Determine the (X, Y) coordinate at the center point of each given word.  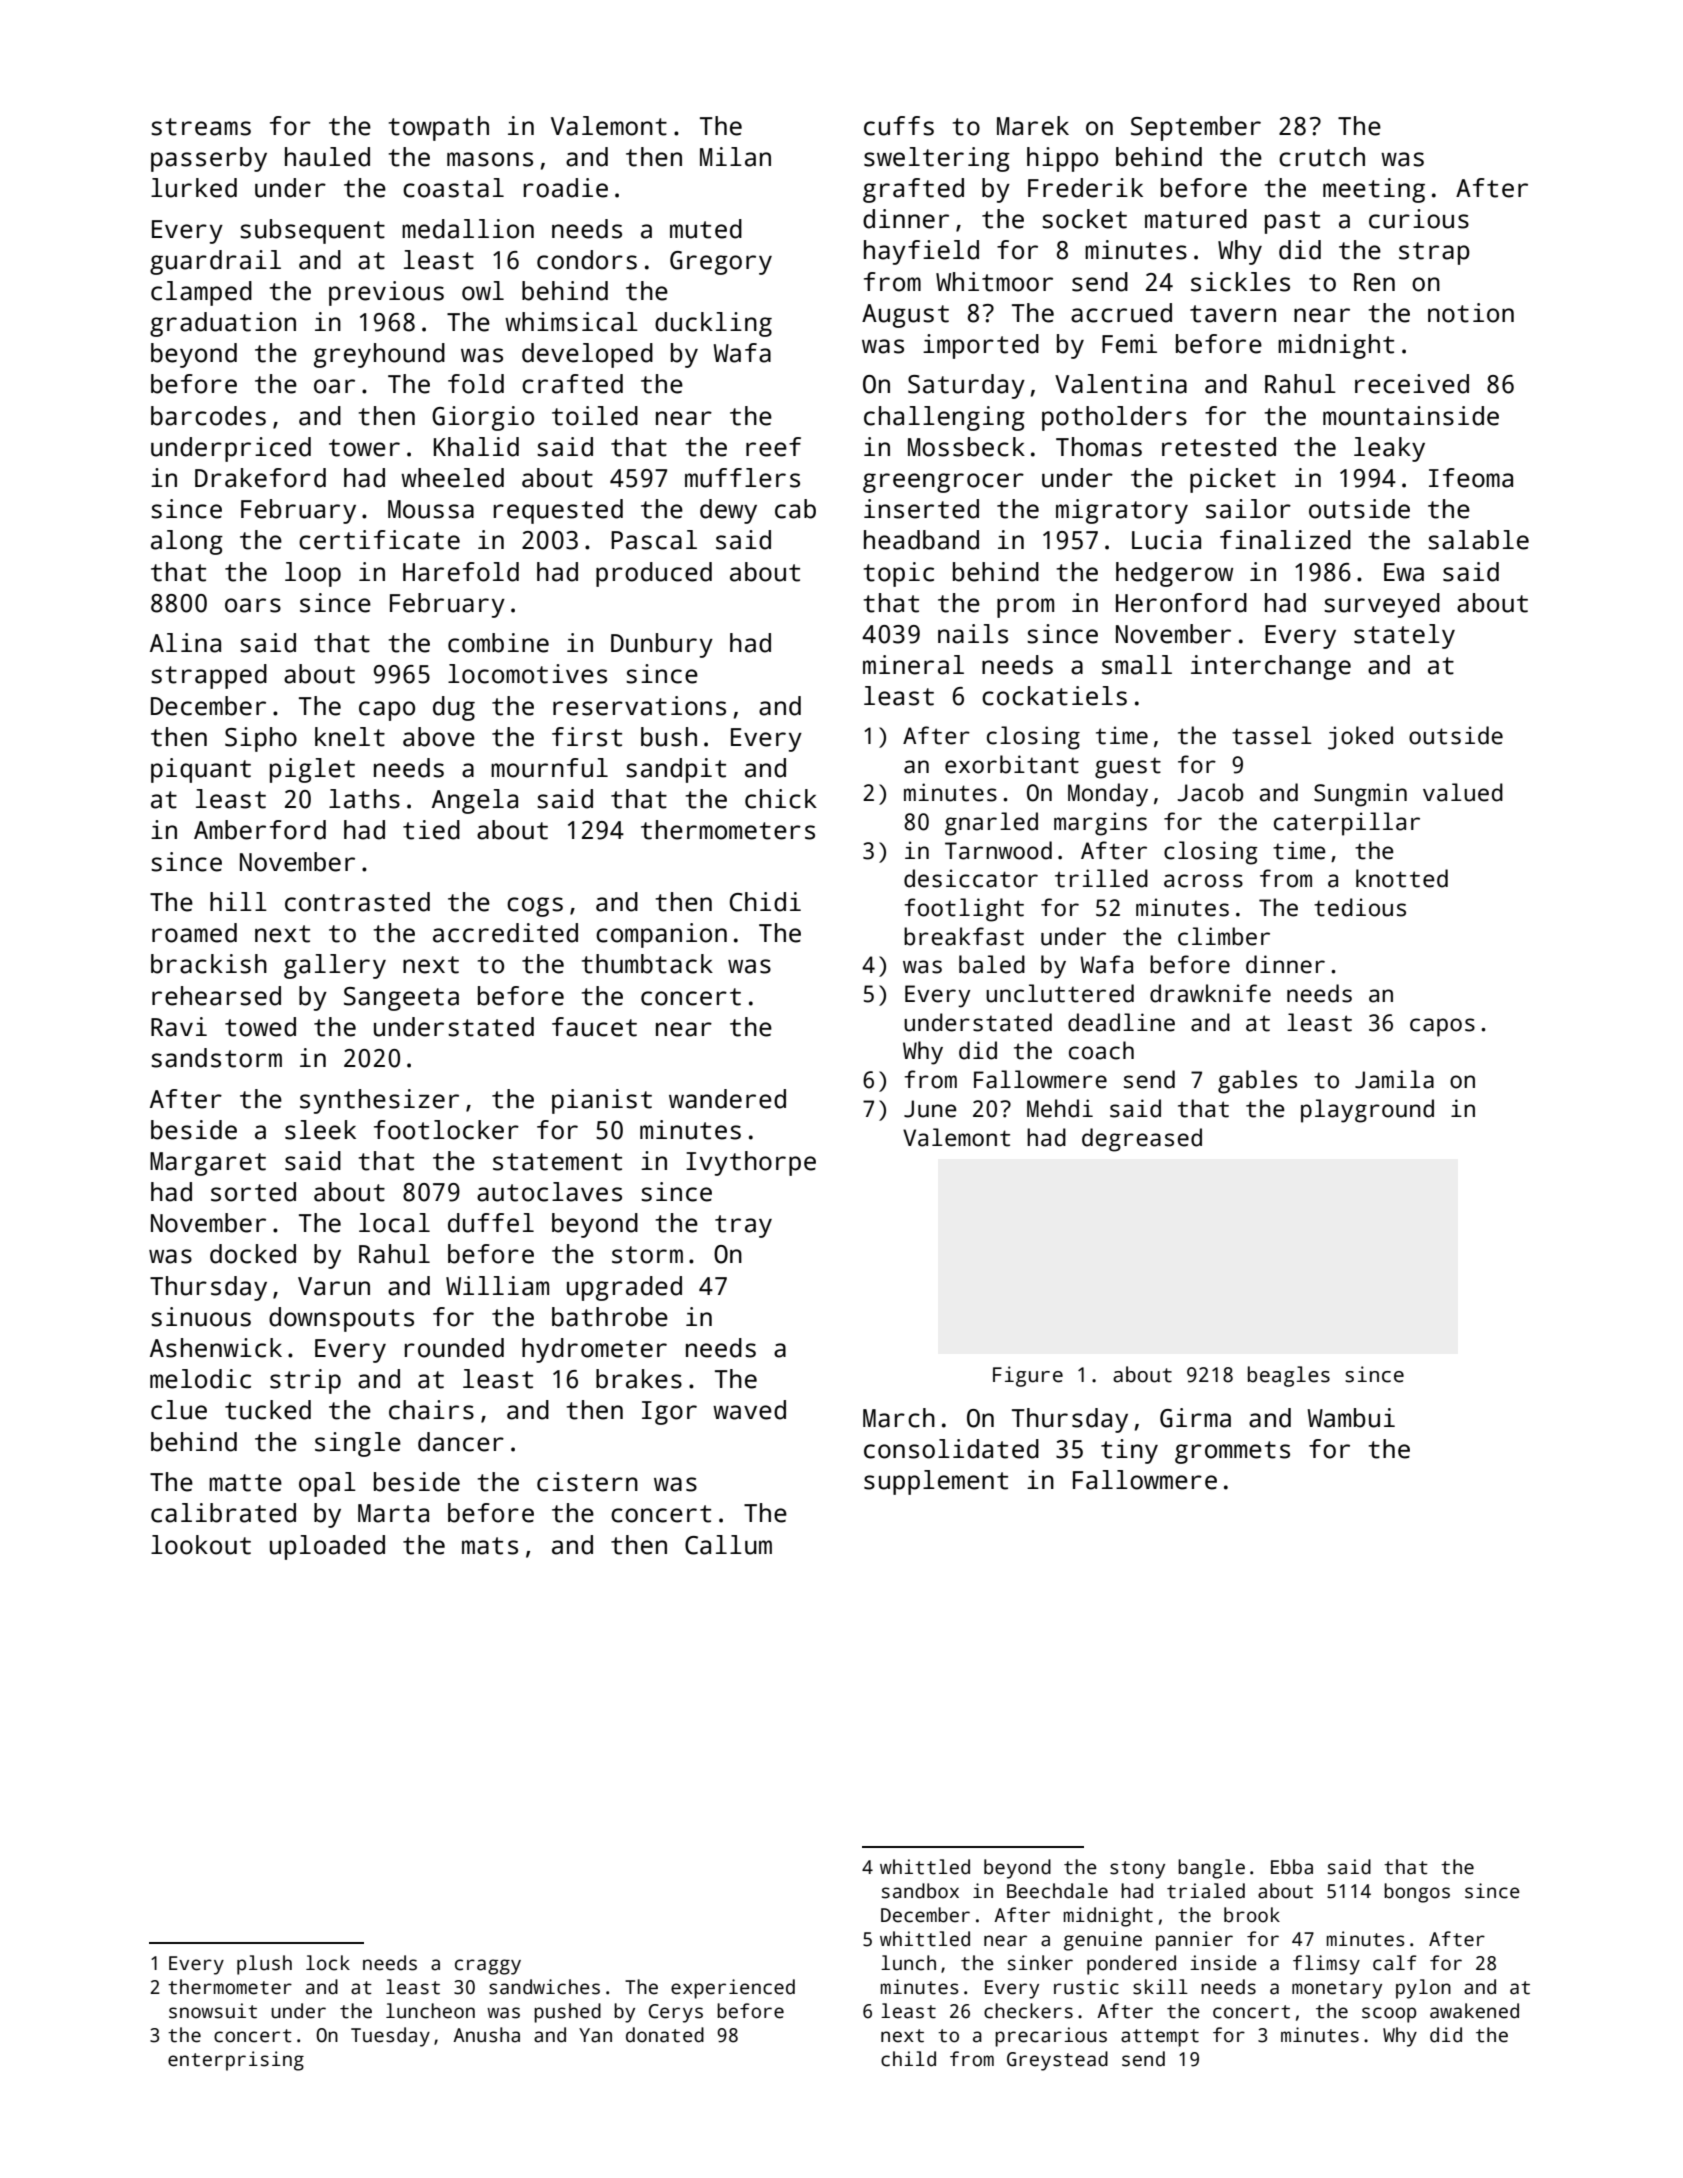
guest (1128, 768)
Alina (185, 643)
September (1196, 128)
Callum (728, 1545)
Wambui (1351, 1418)
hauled (327, 157)
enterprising (236, 2061)
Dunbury (662, 645)
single (358, 1444)
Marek (1033, 126)
